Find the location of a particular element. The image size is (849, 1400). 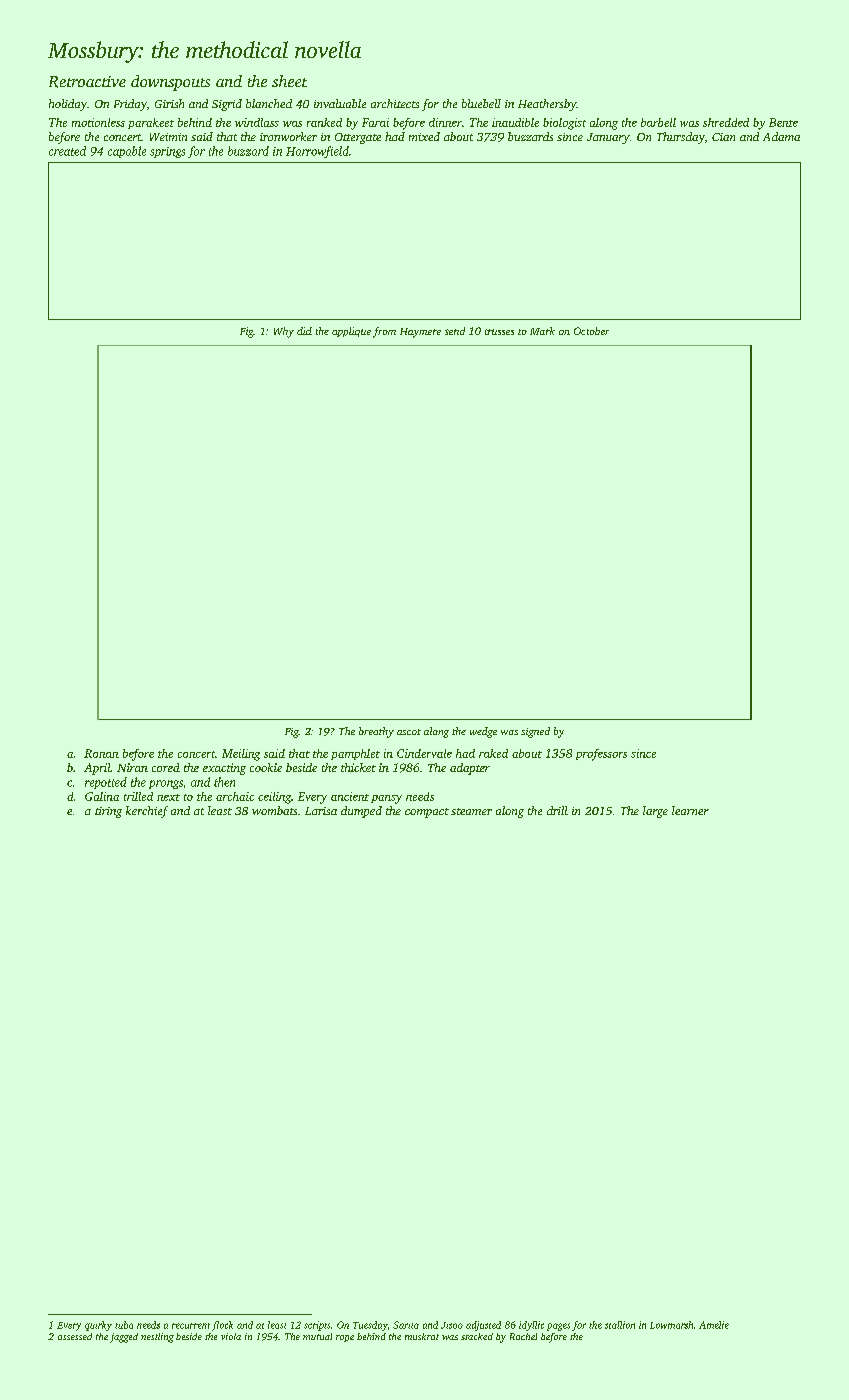

windlass is located at coordinates (257, 122).
